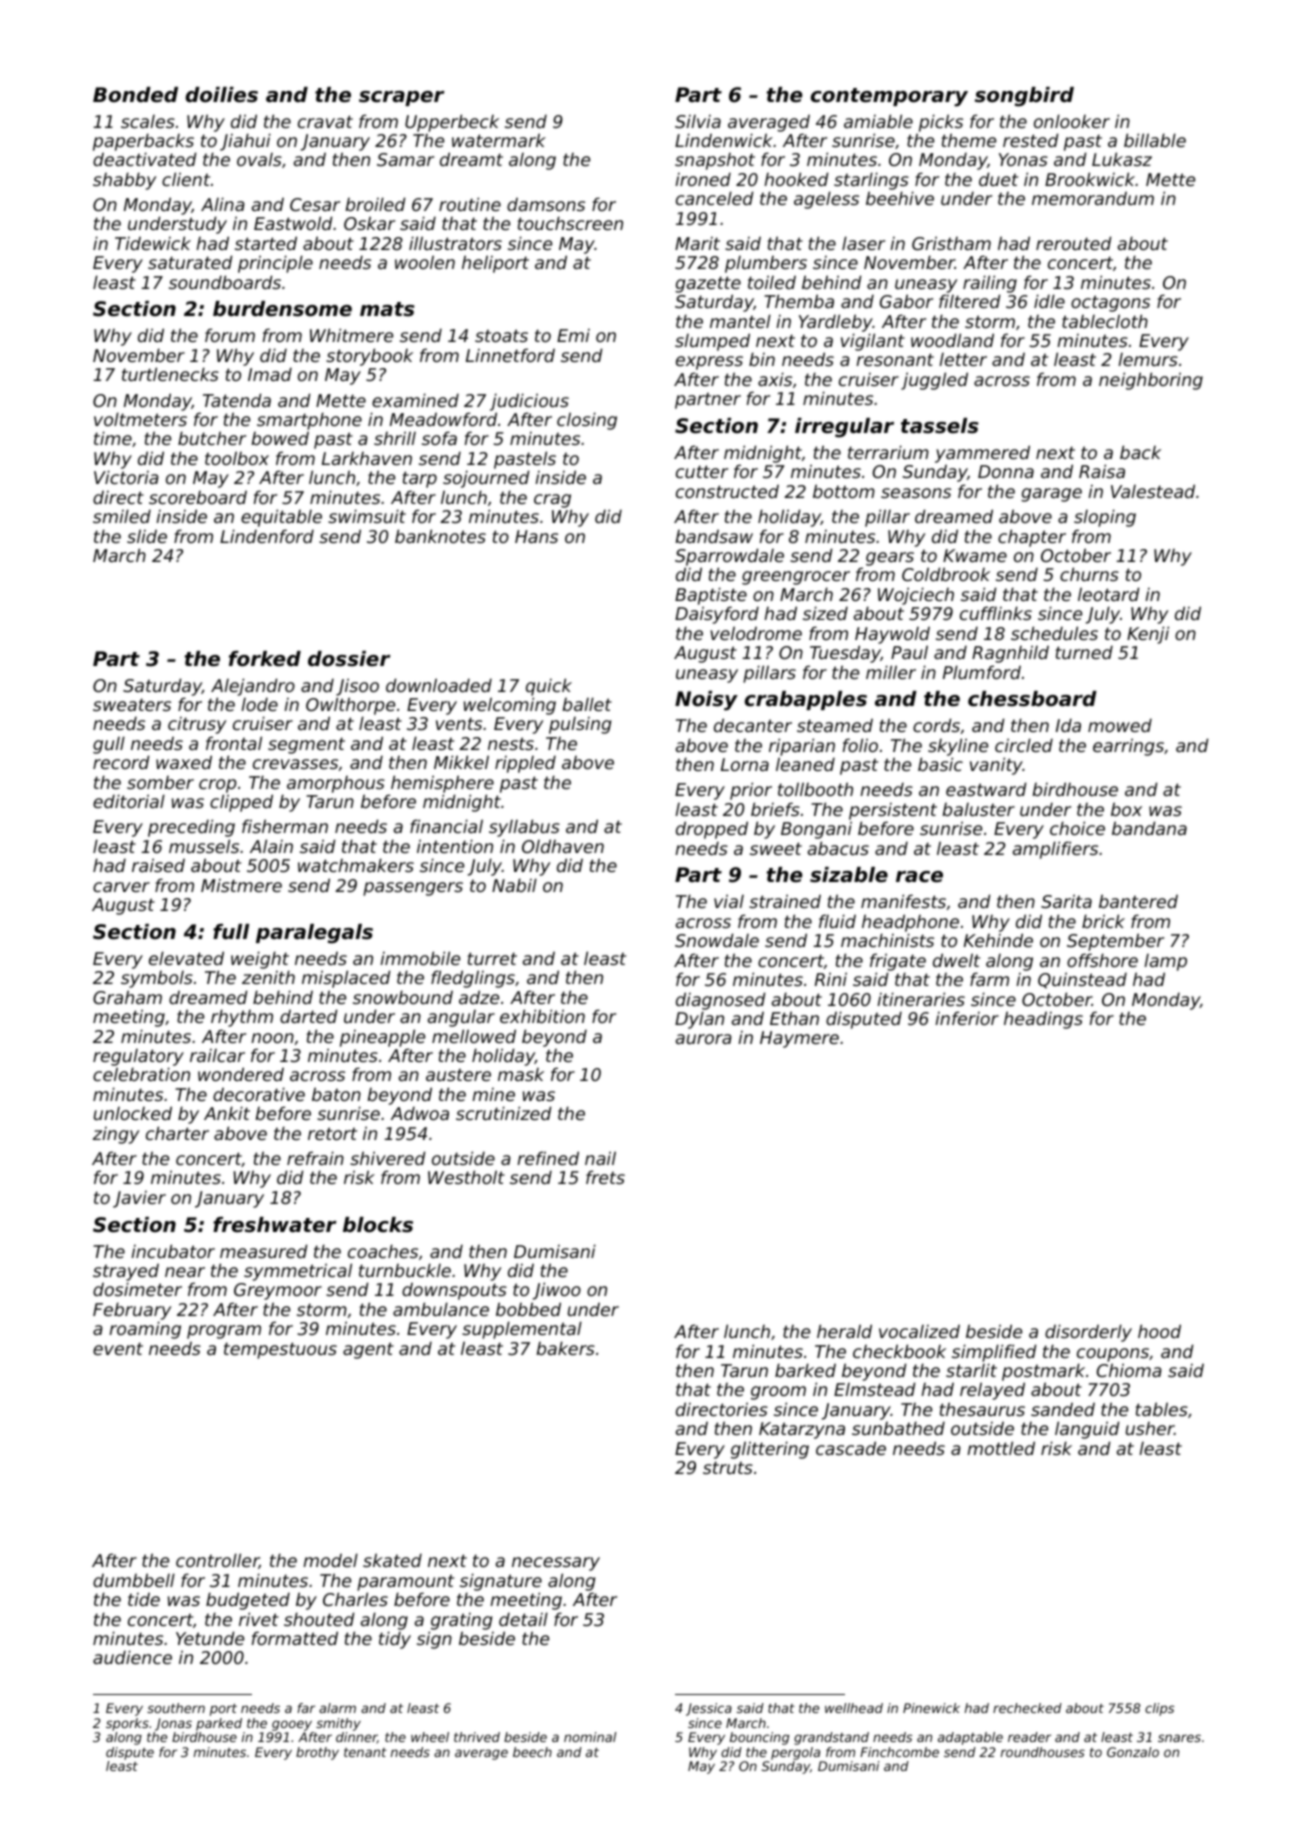 This screenshot has height=1842, width=1302. Describe the element at coordinates (1105, 518) in the screenshot. I see `sloping` at that location.
